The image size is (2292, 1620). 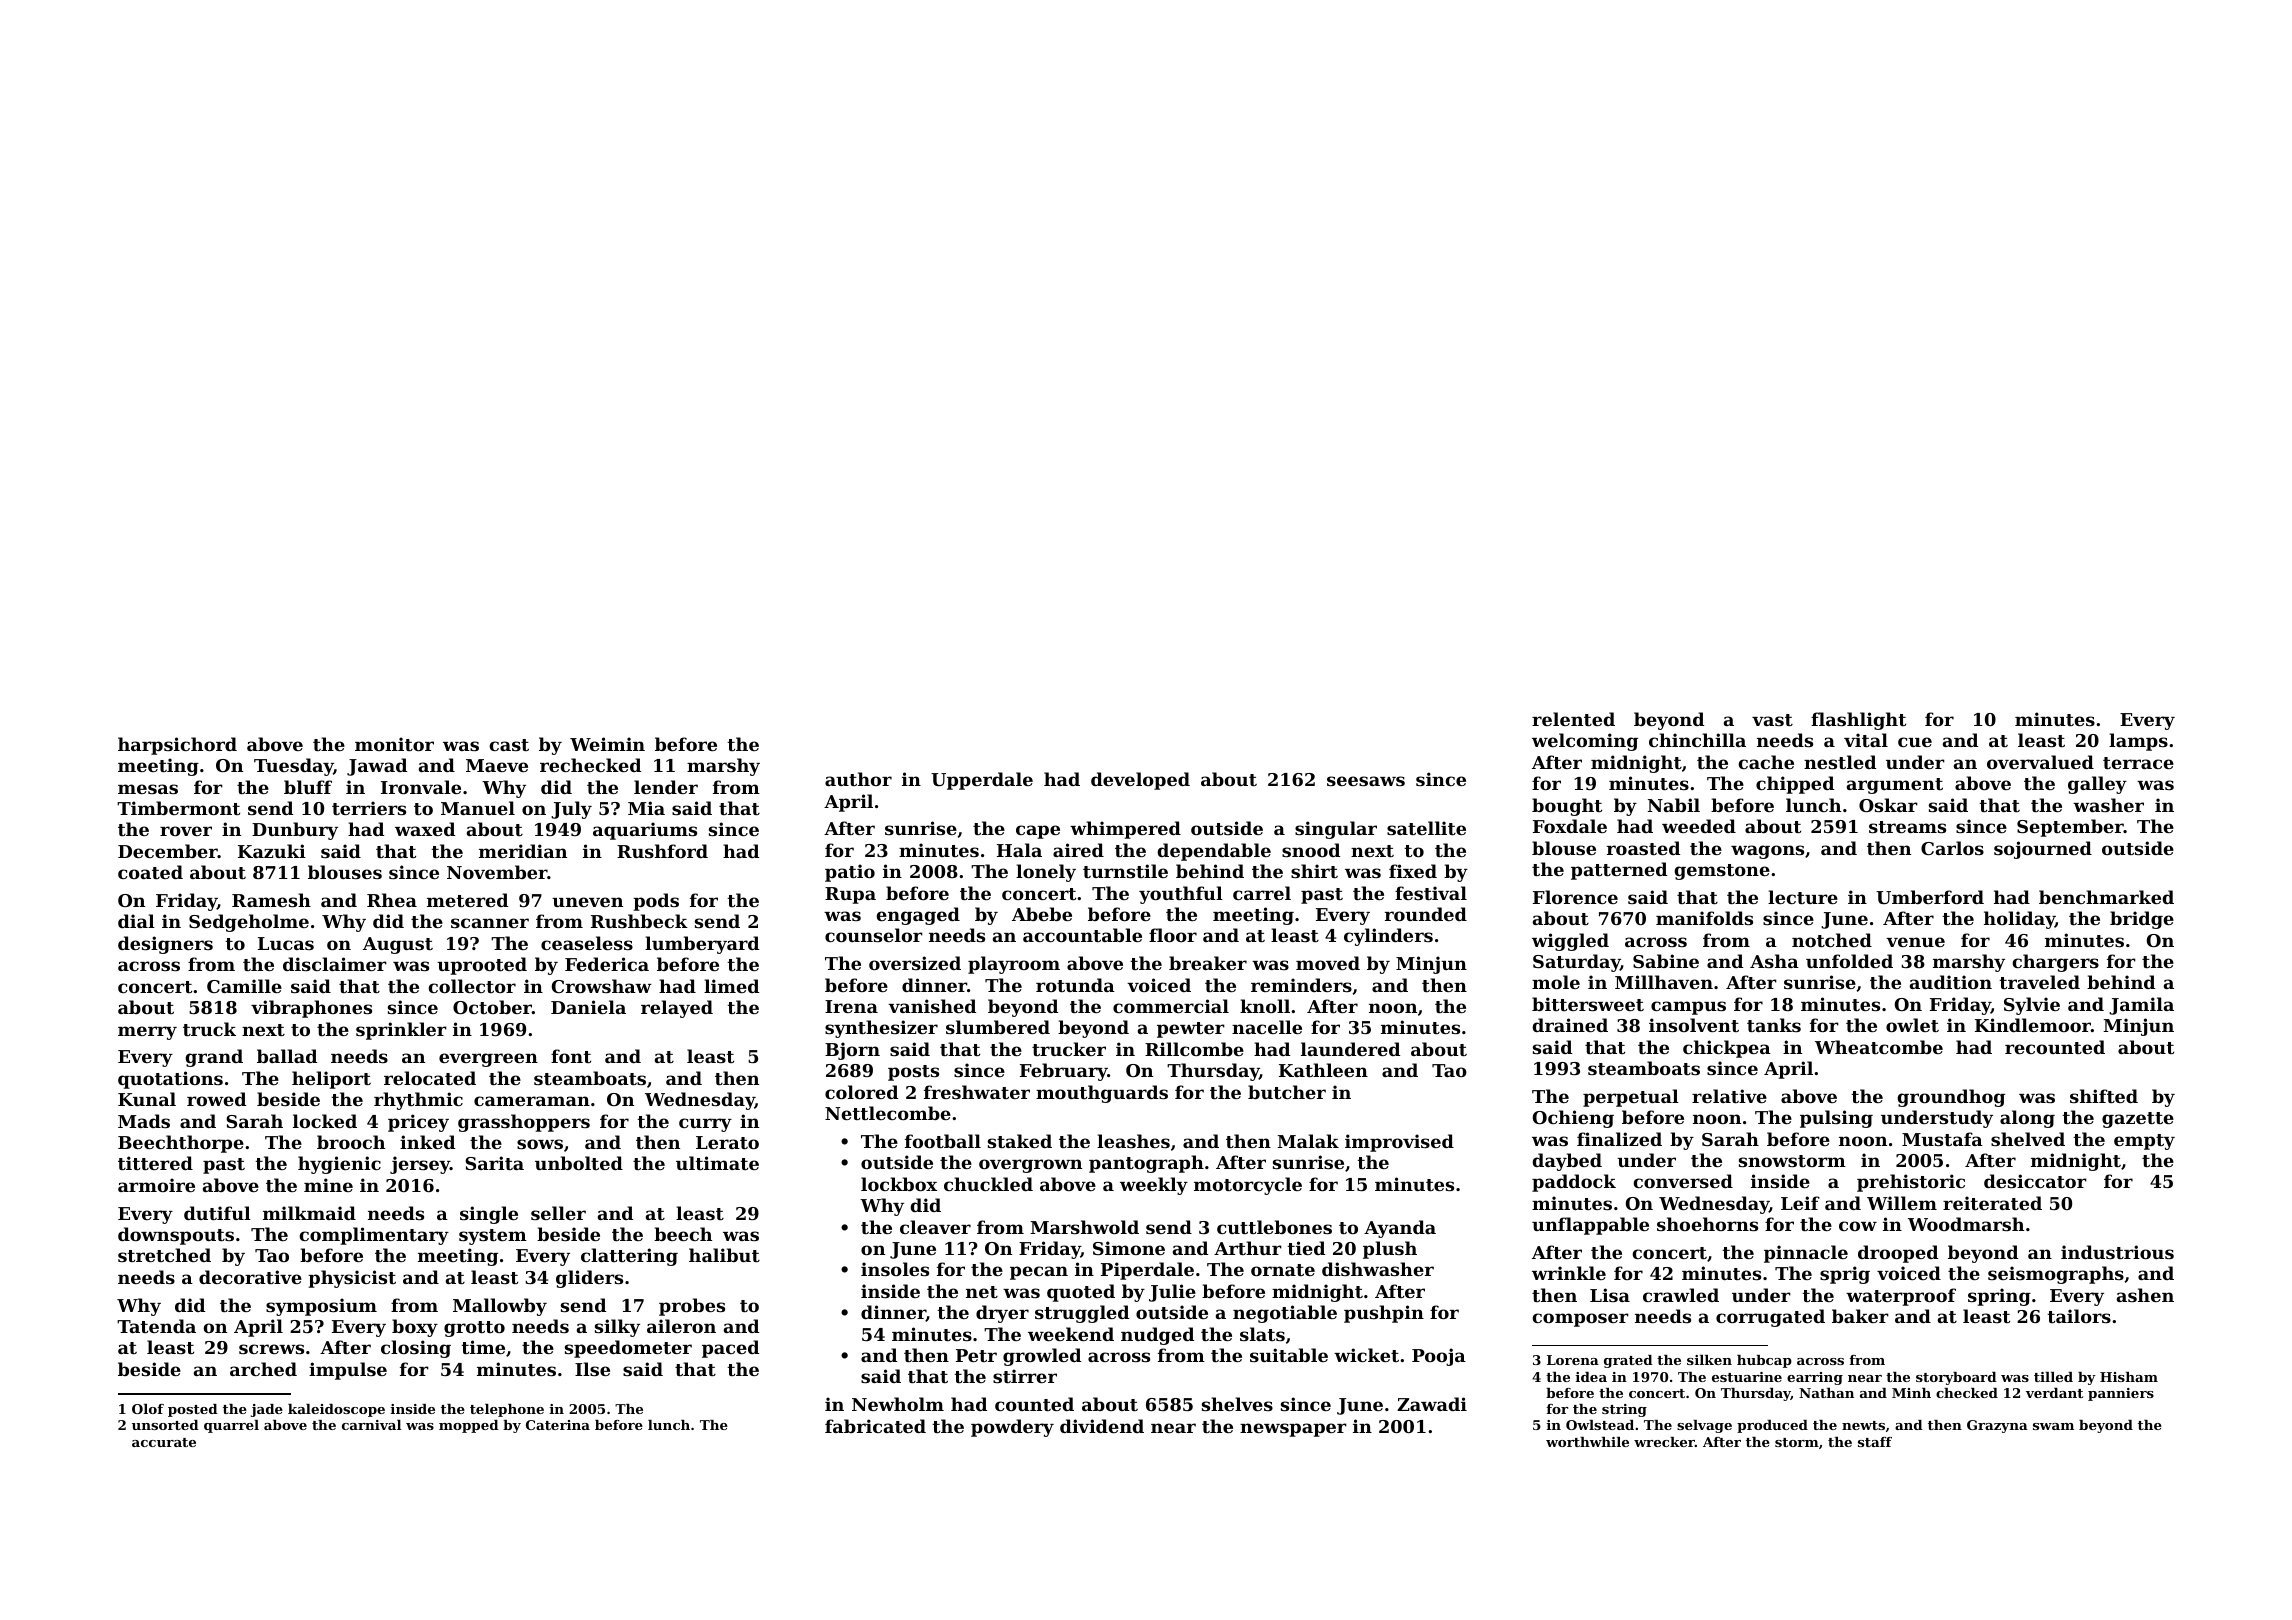 What do you see at coordinates (1727, 1049) in the screenshot?
I see `chickpea` at bounding box center [1727, 1049].
